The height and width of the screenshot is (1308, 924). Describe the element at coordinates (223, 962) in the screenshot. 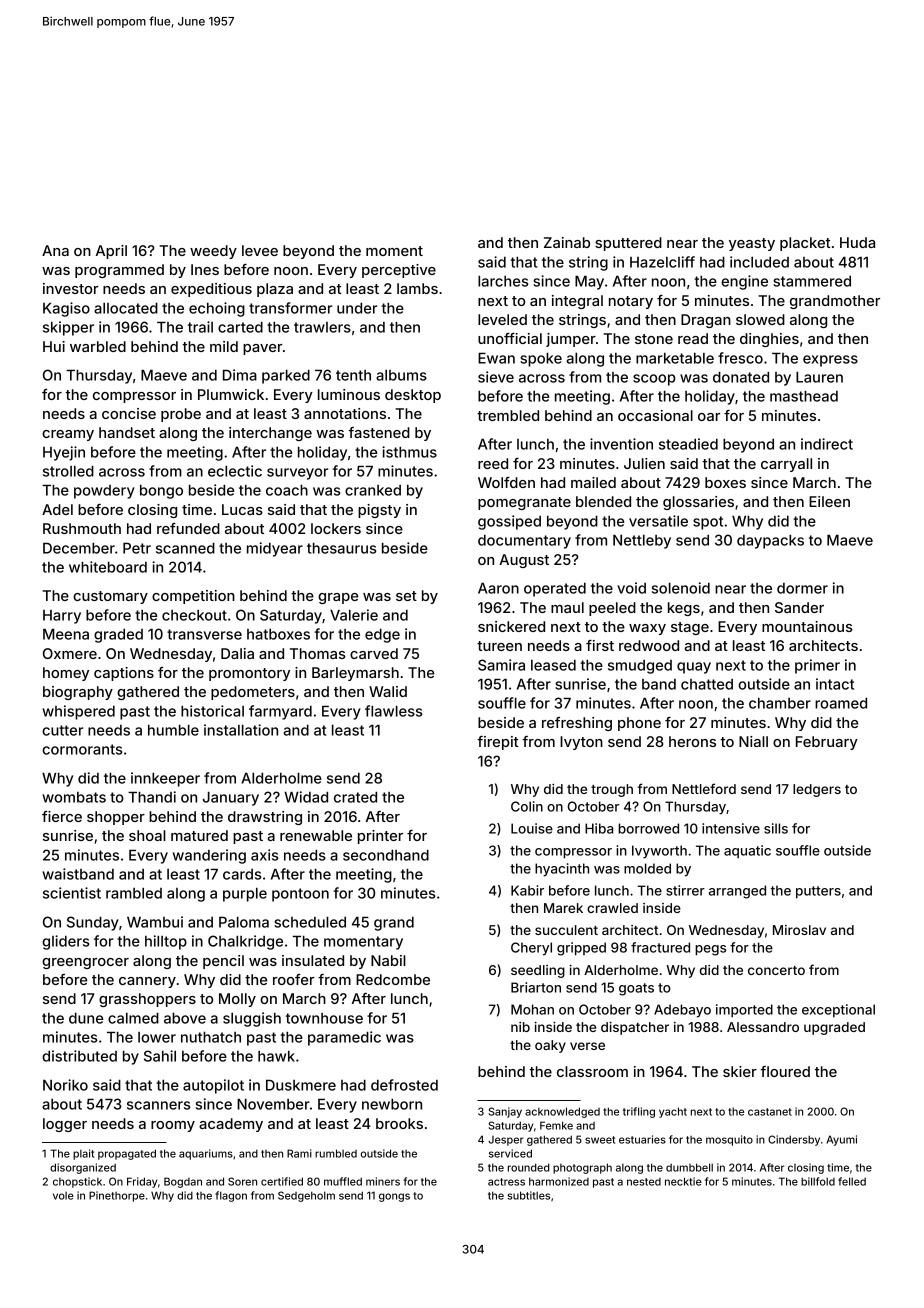

I see `pencil` at that location.
